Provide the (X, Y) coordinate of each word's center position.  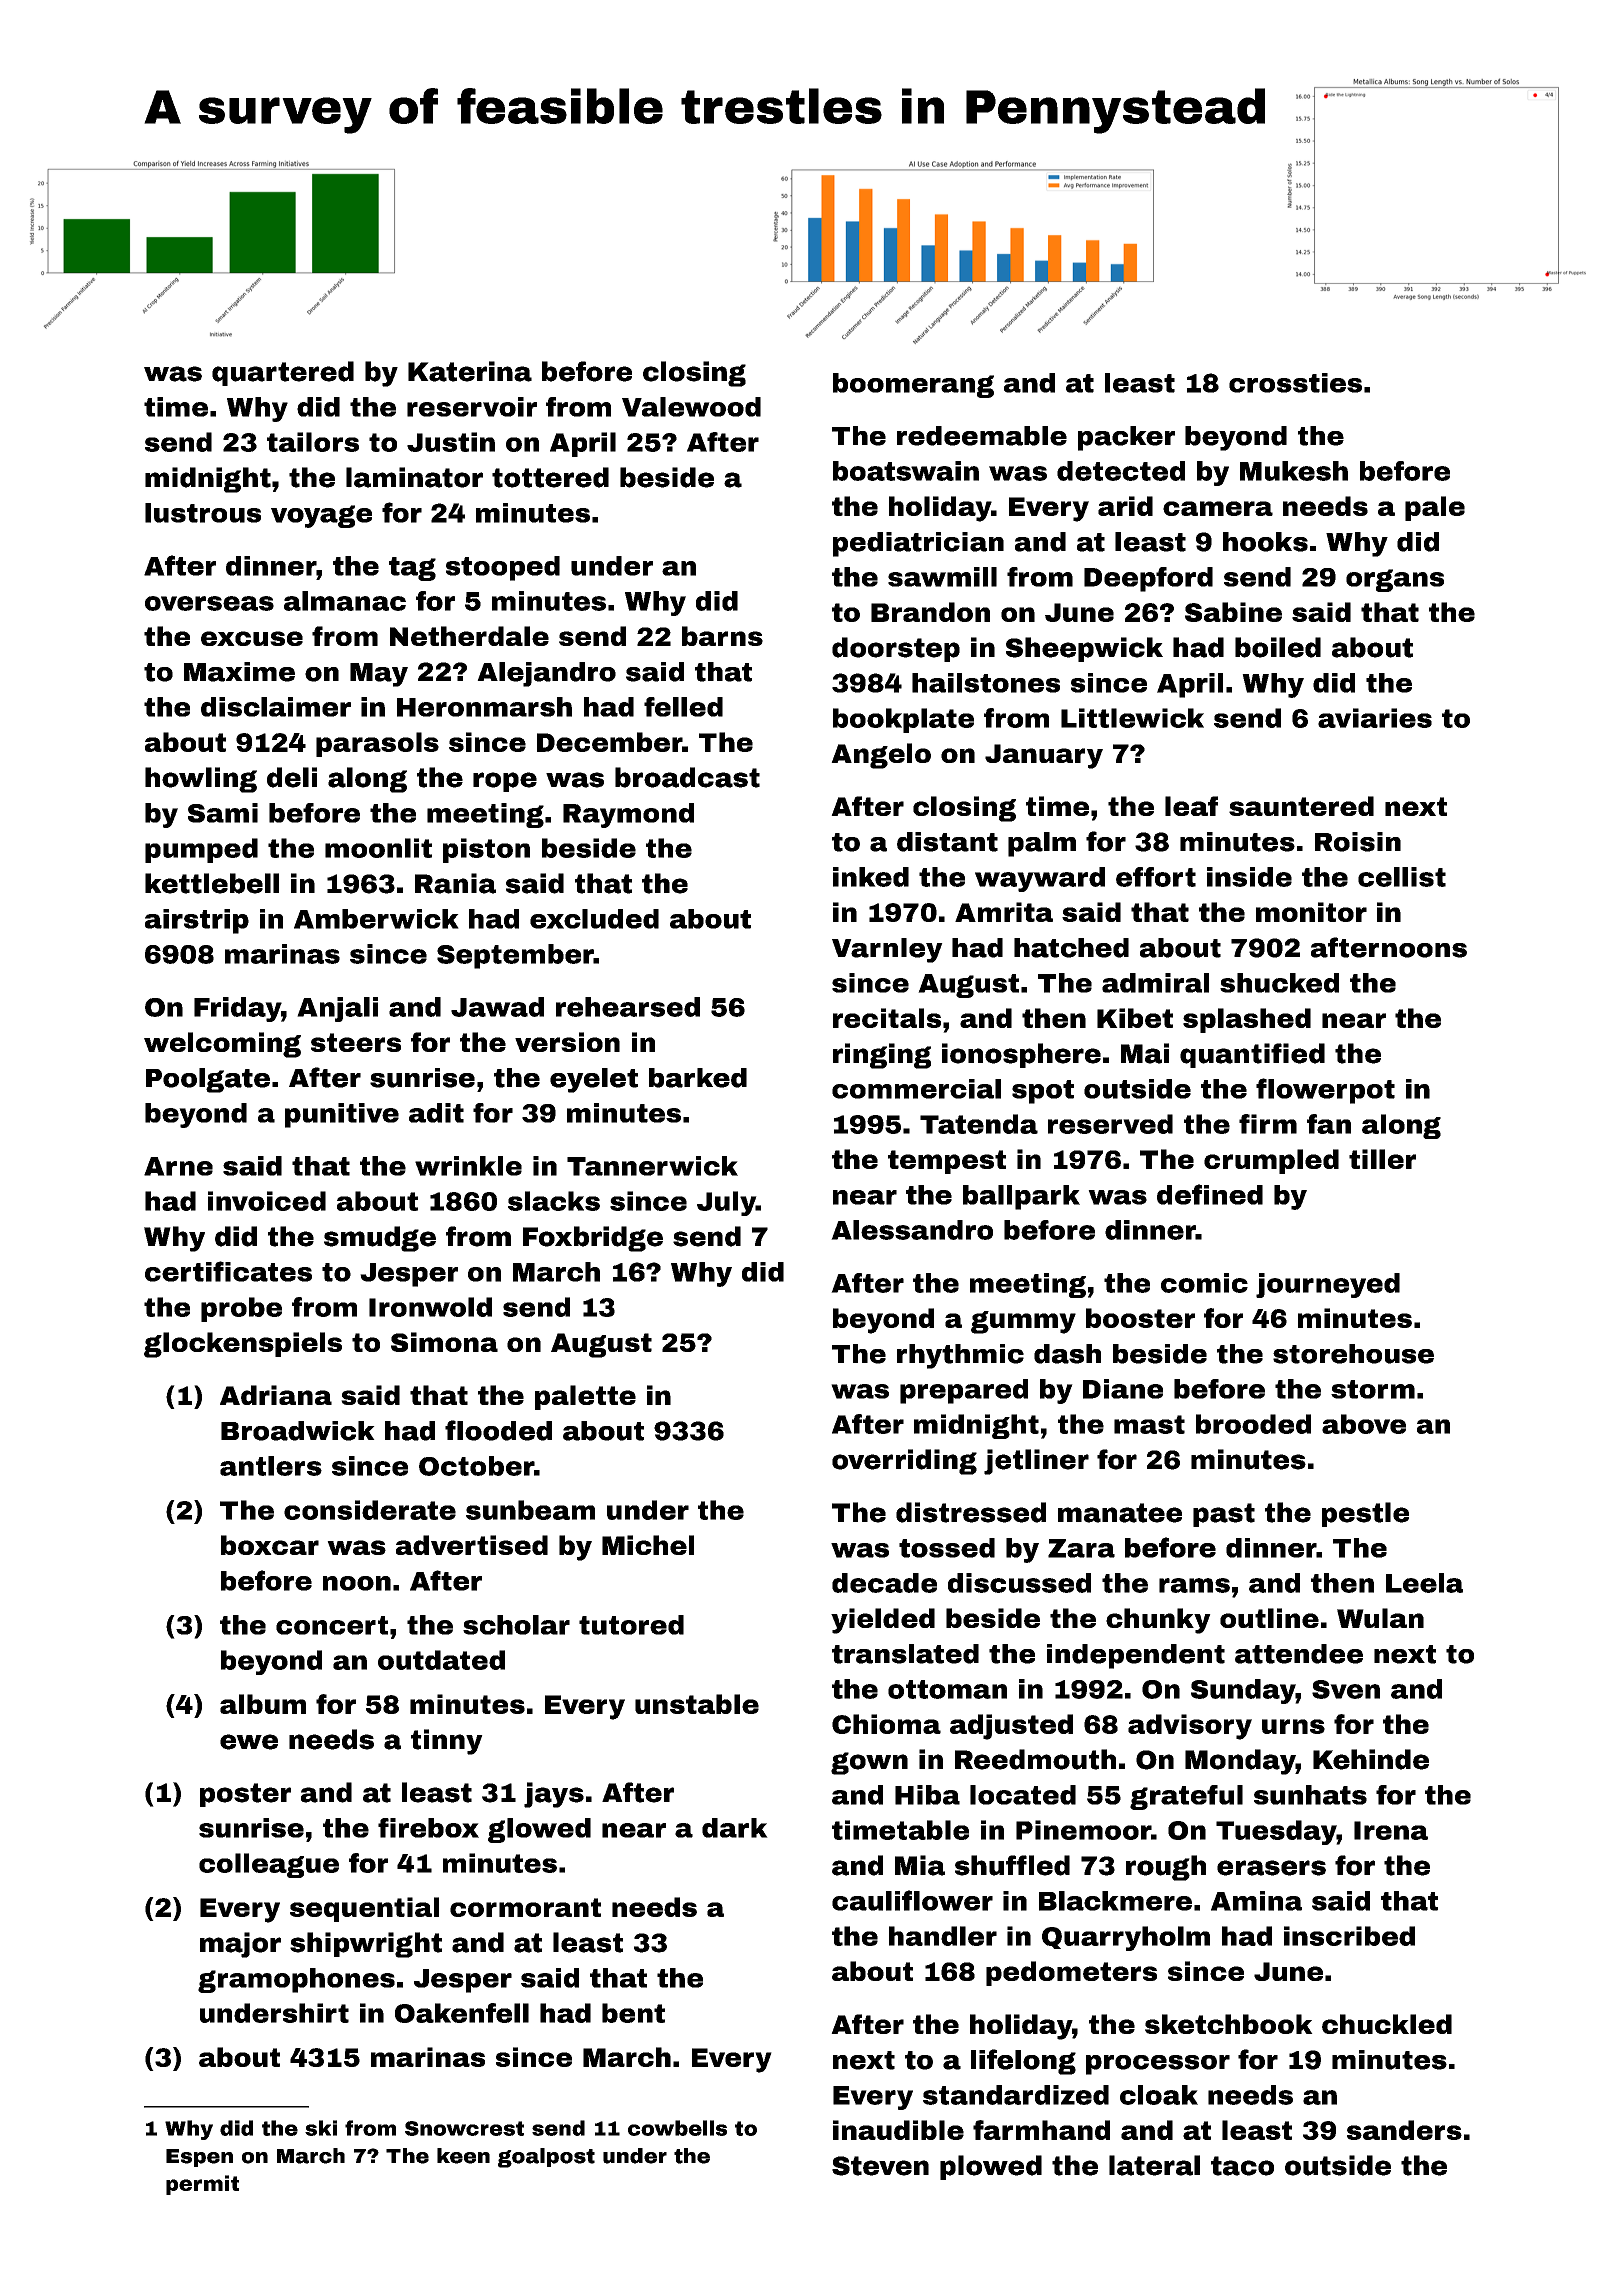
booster (1140, 1318)
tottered (550, 477)
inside (1249, 877)
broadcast (687, 777)
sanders (1404, 2130)
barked (698, 1078)
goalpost (546, 2158)
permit (202, 2185)
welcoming (222, 1045)
